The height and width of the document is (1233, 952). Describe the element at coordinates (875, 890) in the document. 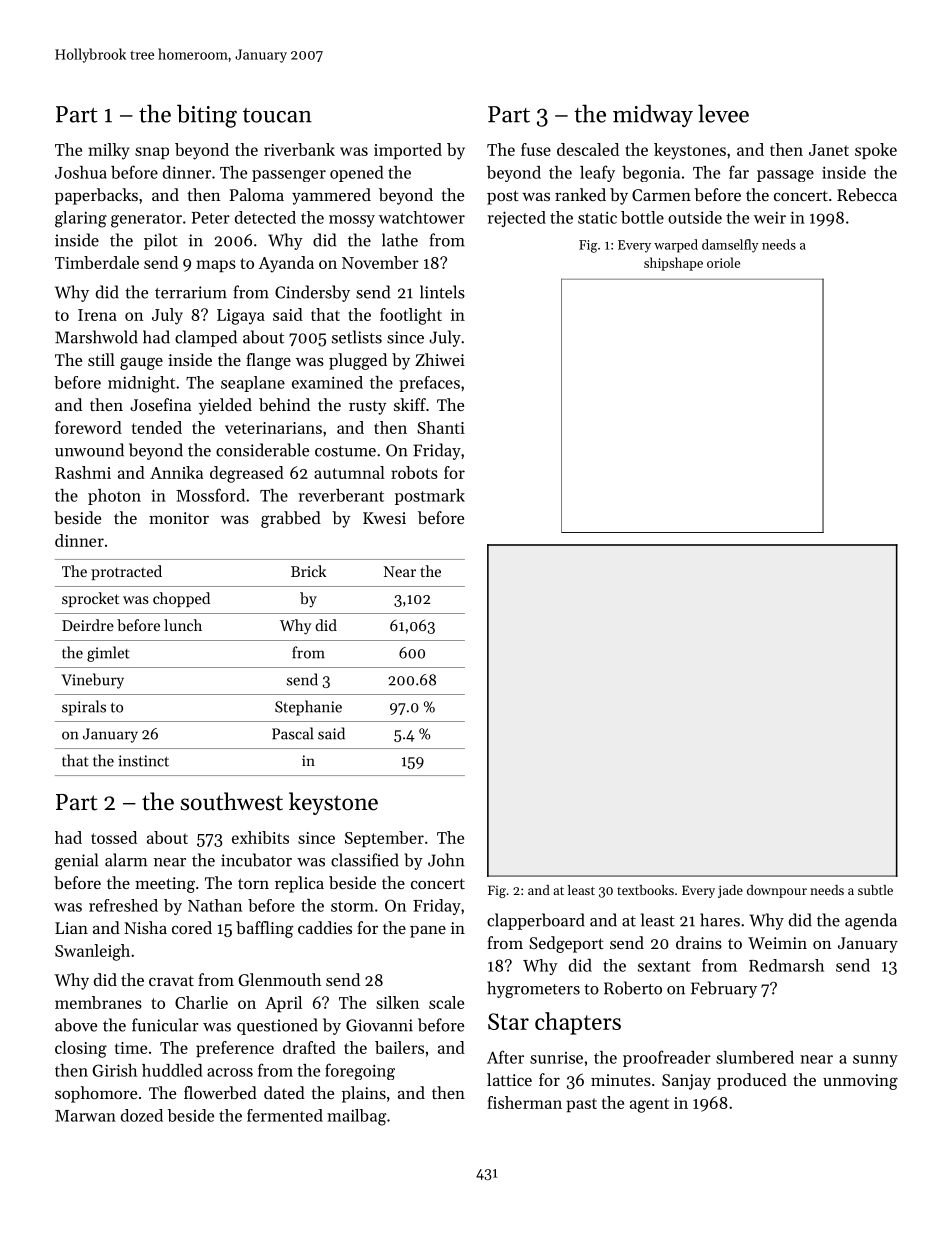

I see `subtle` at that location.
